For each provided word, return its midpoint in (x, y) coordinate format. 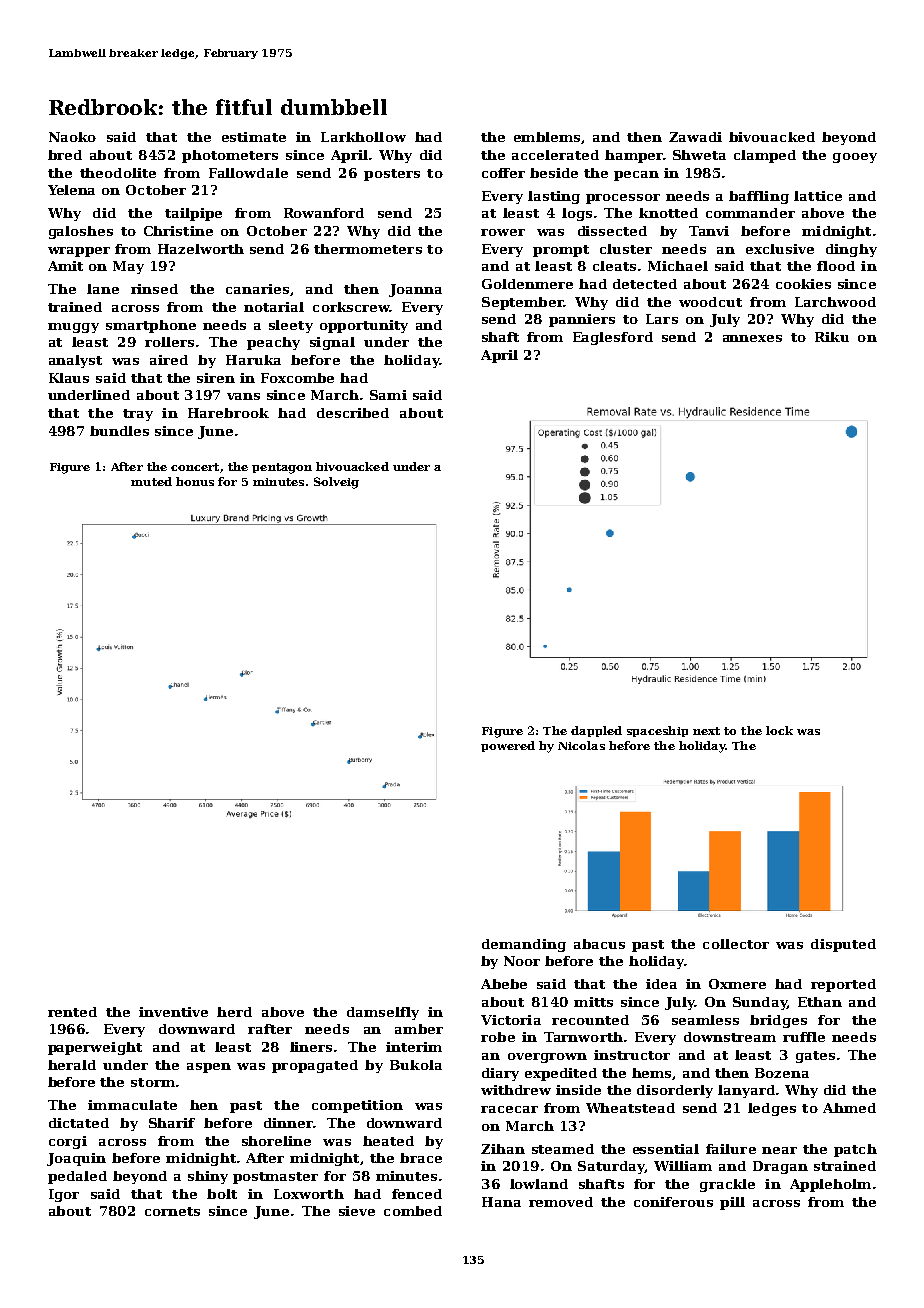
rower (503, 232)
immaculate (132, 1105)
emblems (547, 137)
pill (732, 1203)
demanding (524, 945)
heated (388, 1141)
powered (508, 746)
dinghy (851, 250)
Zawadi (695, 137)
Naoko (72, 137)
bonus (195, 481)
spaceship (657, 731)
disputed (843, 945)
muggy (73, 328)
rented (72, 1012)
